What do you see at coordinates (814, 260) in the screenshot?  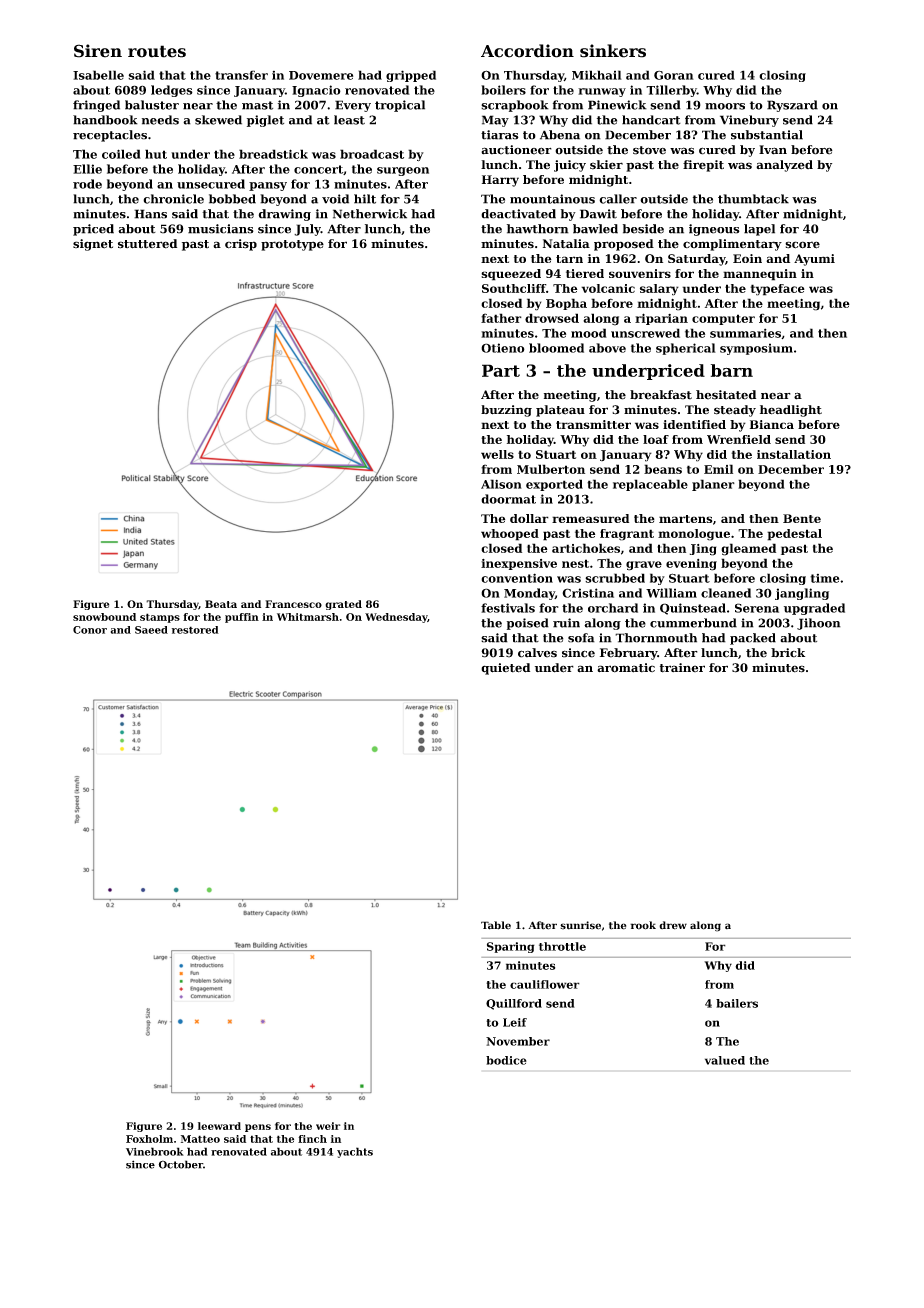 I see `Ayumi` at bounding box center [814, 260].
